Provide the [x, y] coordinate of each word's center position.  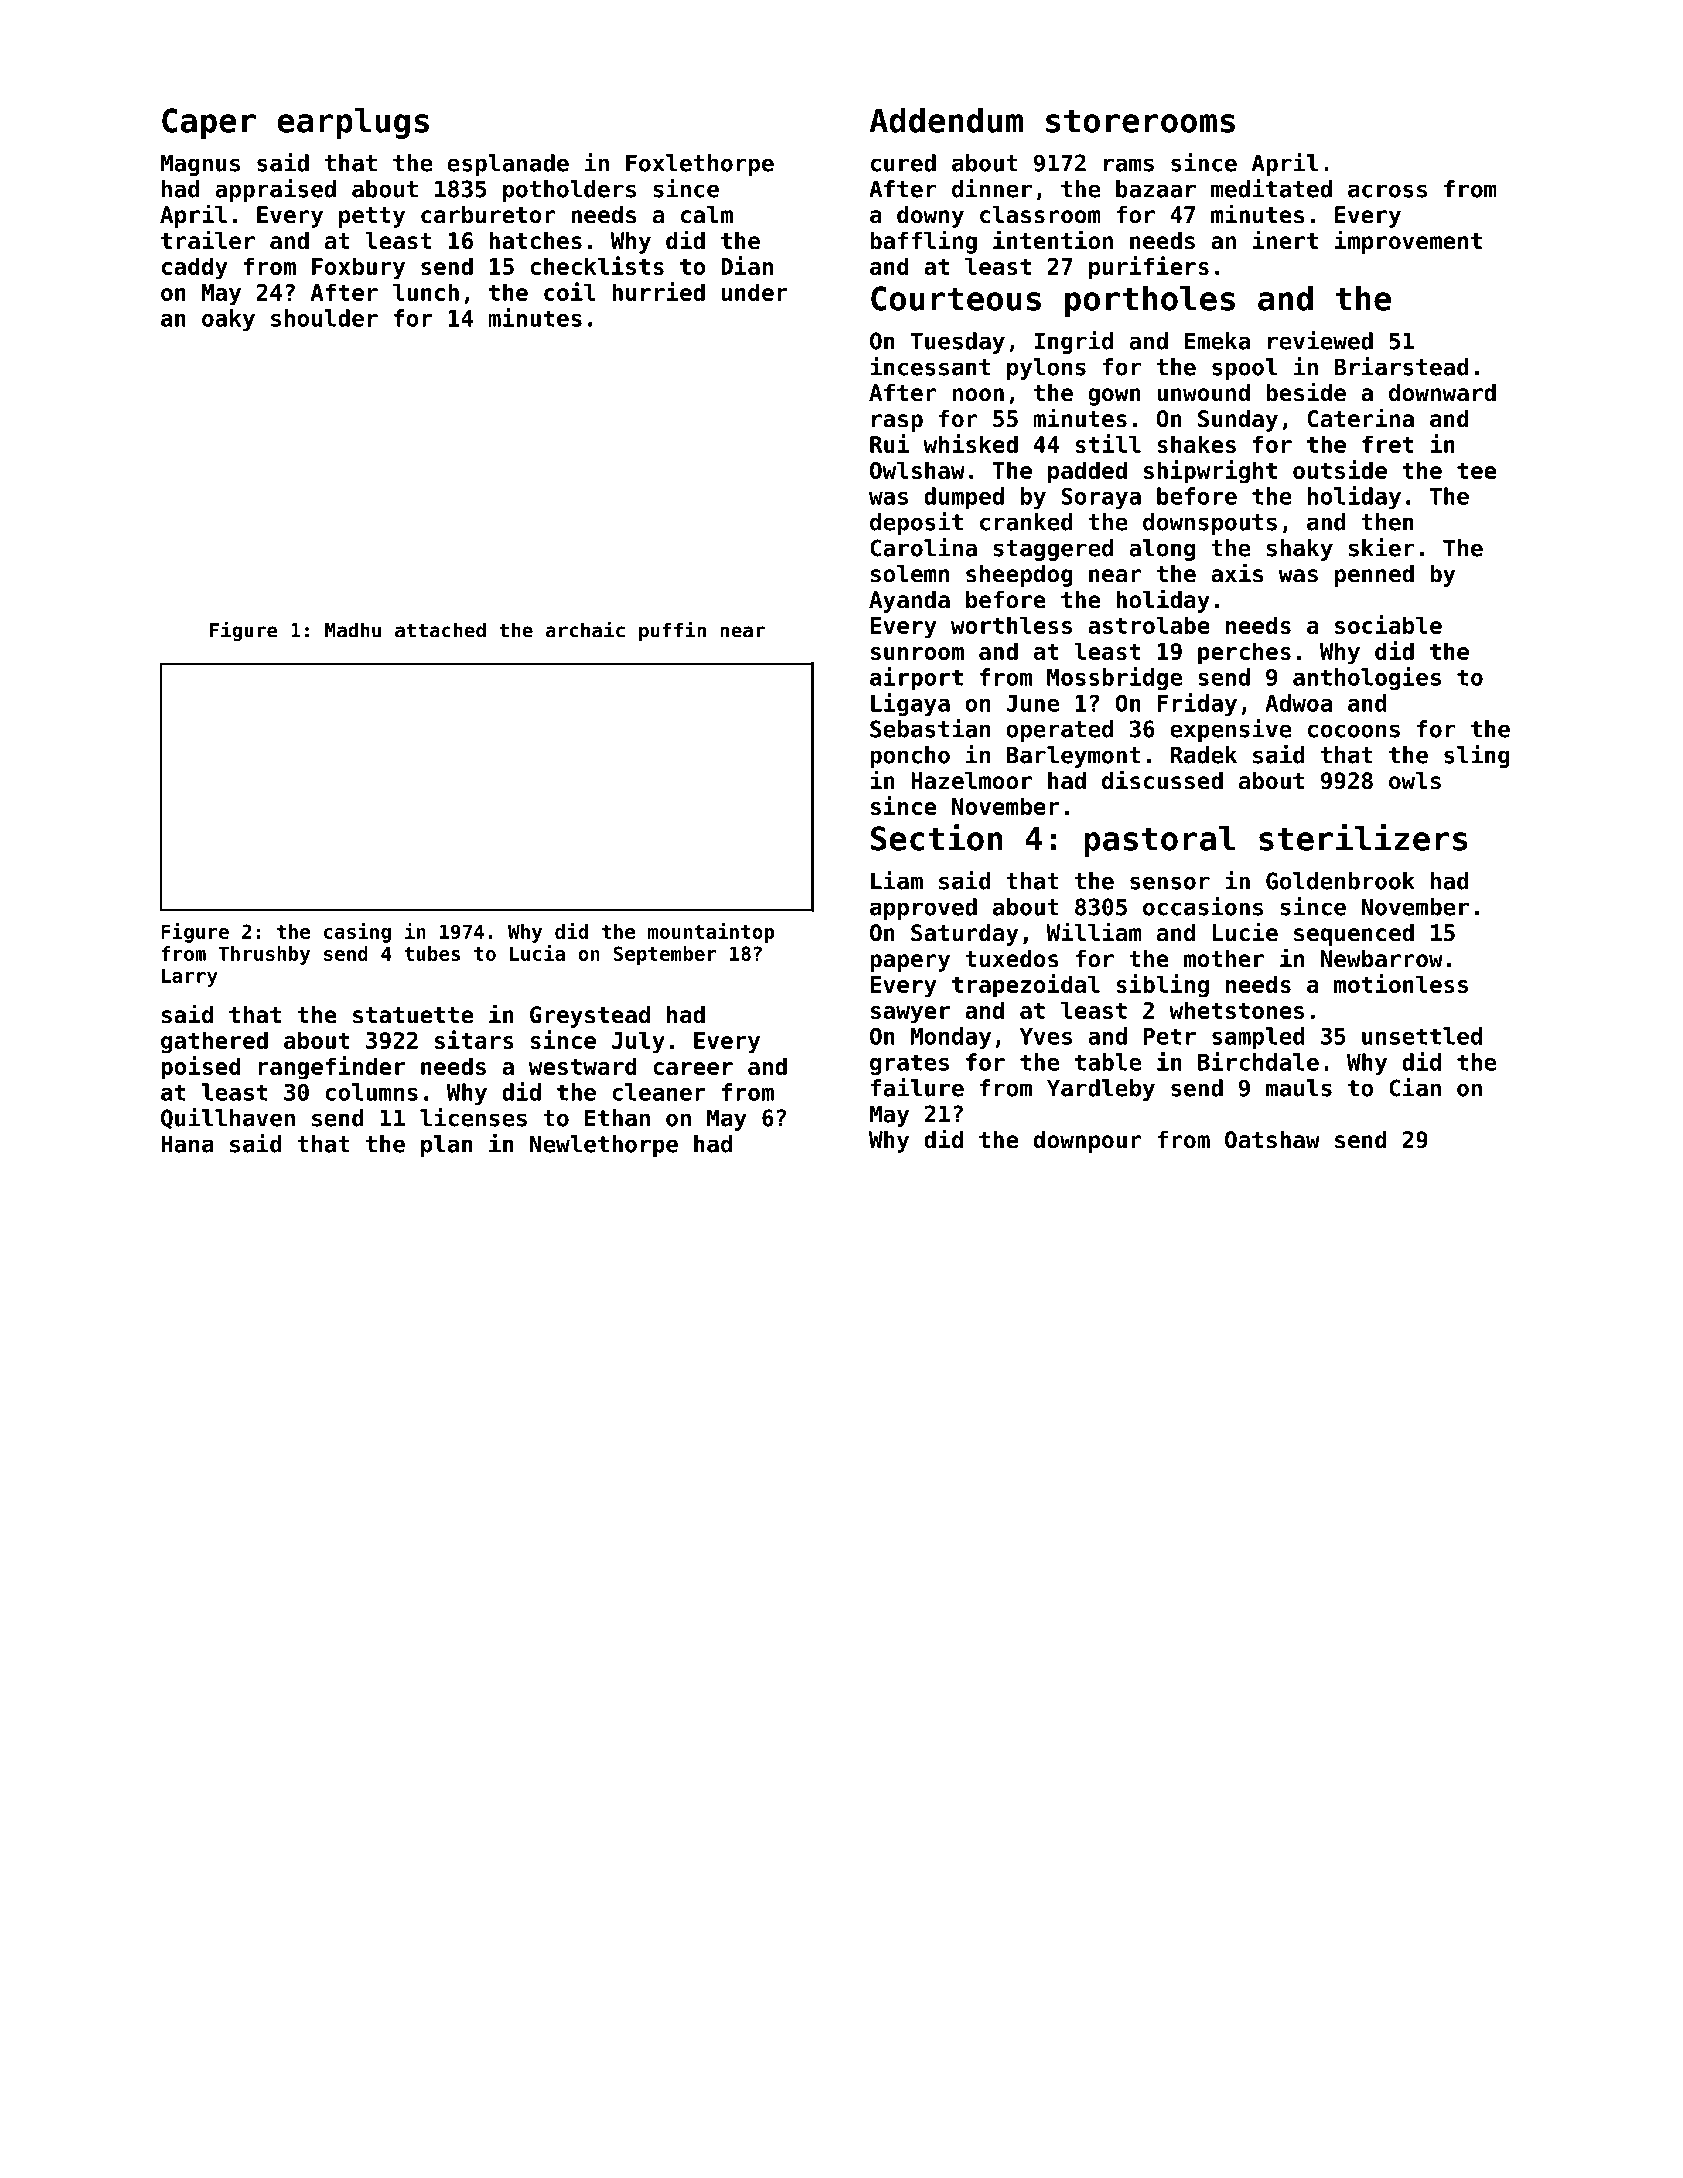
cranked [1026, 522]
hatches [535, 241]
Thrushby [264, 955]
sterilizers [1363, 837]
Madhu [353, 630]
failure [917, 1087]
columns [371, 1092]
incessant [930, 366]
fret [1388, 444]
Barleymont [1074, 757]
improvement [1408, 242]
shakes [1196, 444]
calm [707, 215]
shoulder [324, 318]
